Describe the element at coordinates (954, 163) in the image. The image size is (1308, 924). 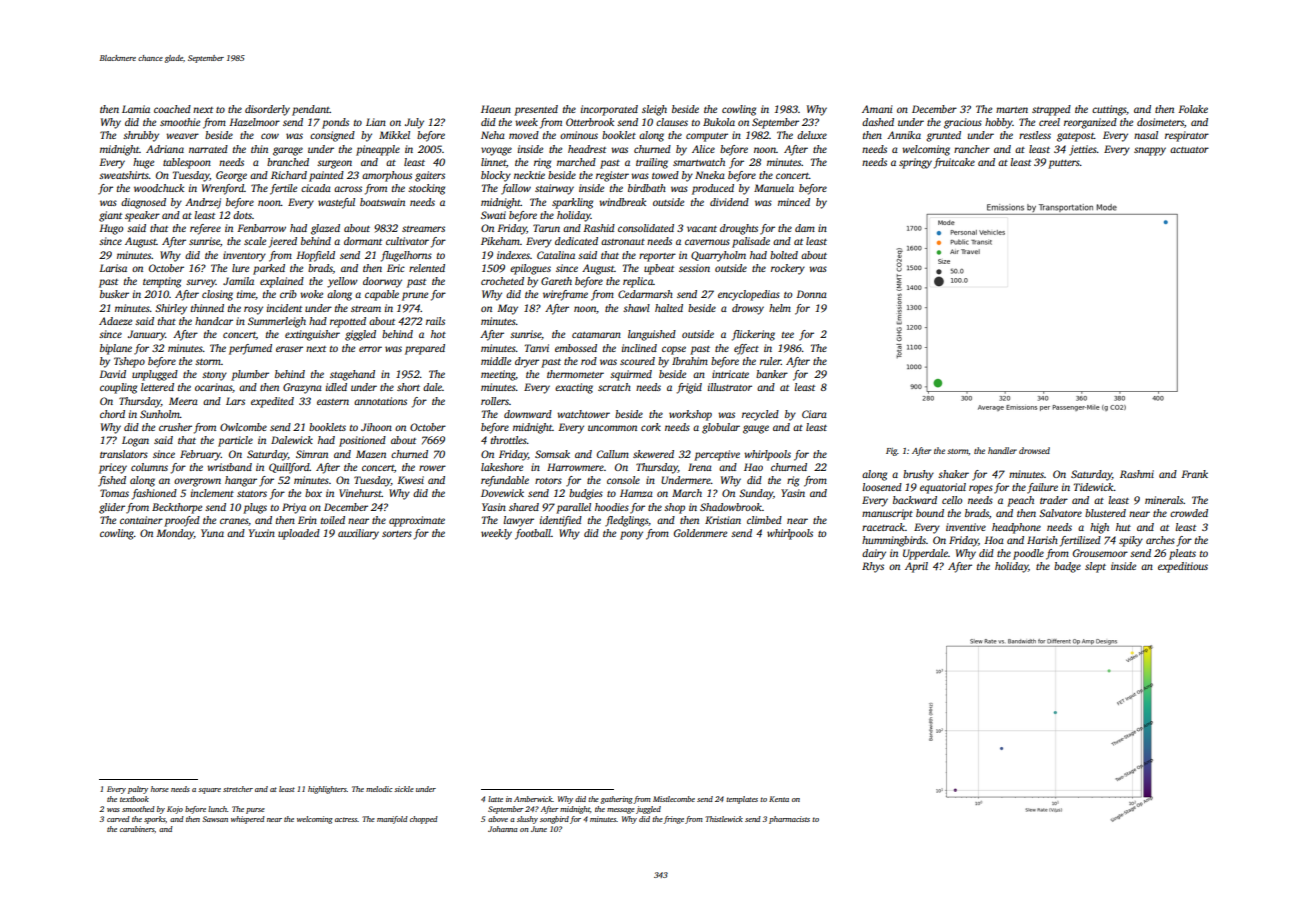
I see `fruitcake` at that location.
